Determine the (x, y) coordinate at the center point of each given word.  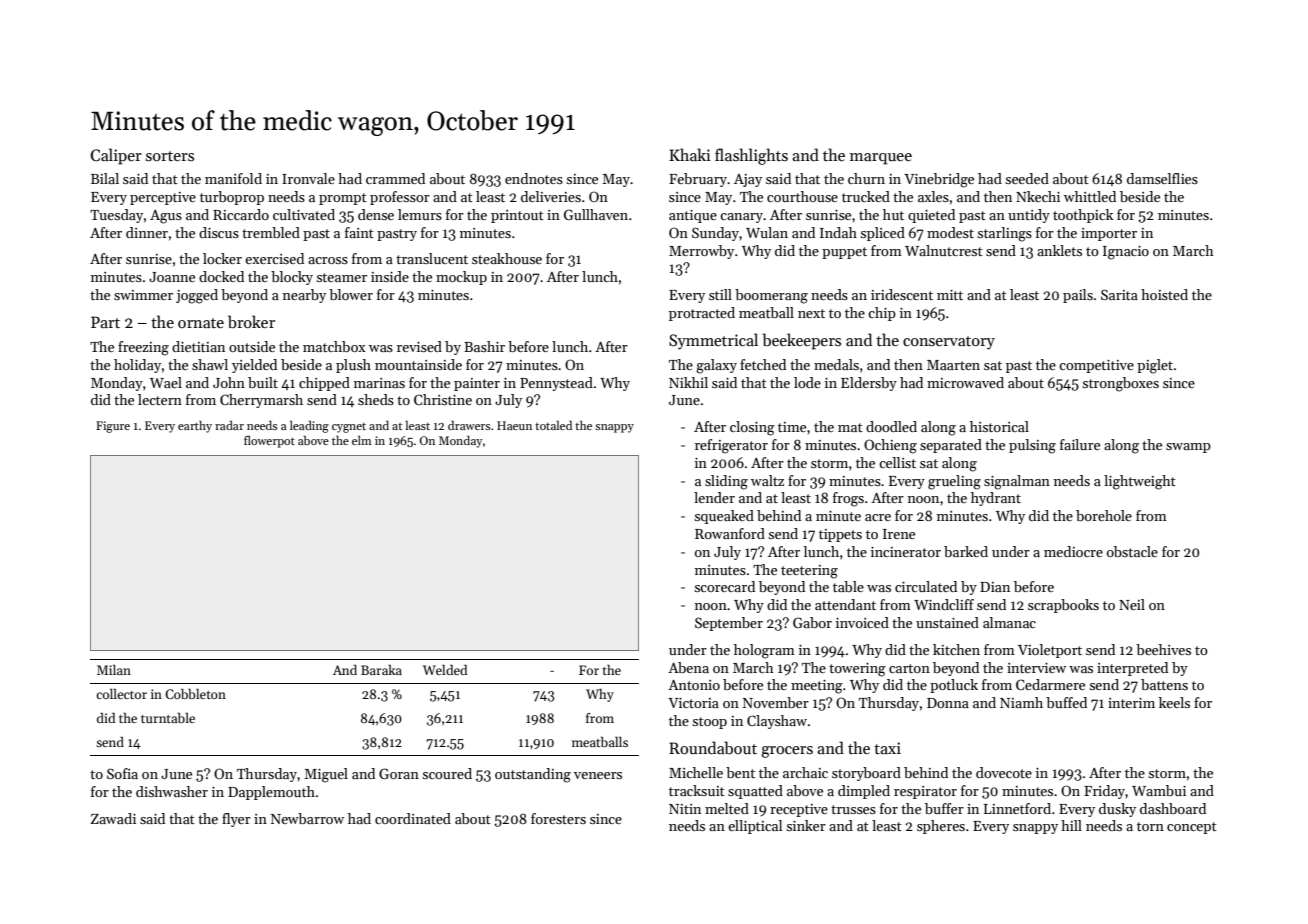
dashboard (1173, 808)
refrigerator (731, 446)
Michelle (696, 772)
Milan (114, 670)
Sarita (1119, 294)
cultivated (304, 214)
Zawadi (113, 818)
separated (951, 446)
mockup (461, 278)
